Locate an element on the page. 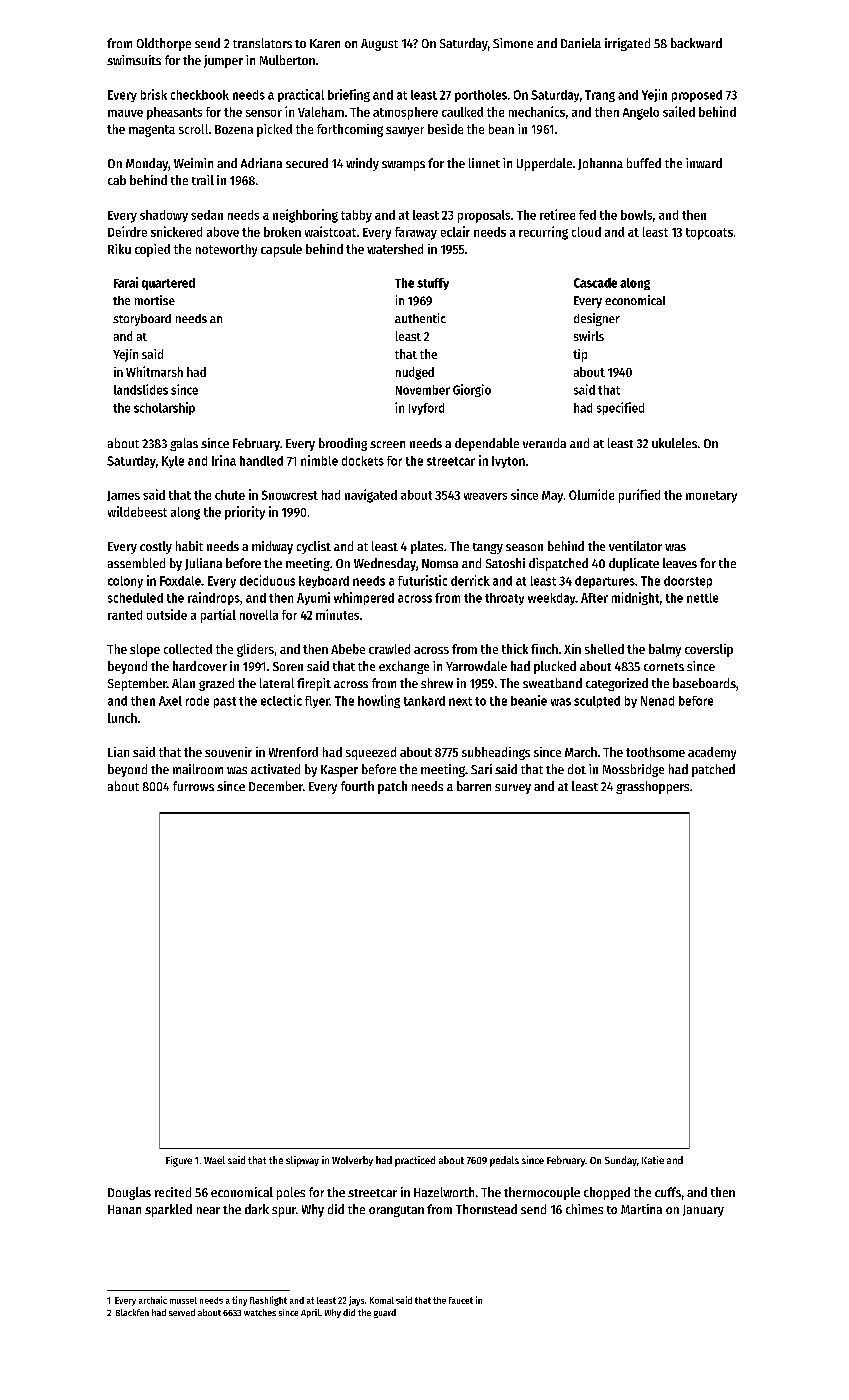 This page has height=1400, width=849. Figure is located at coordinates (179, 1161).
